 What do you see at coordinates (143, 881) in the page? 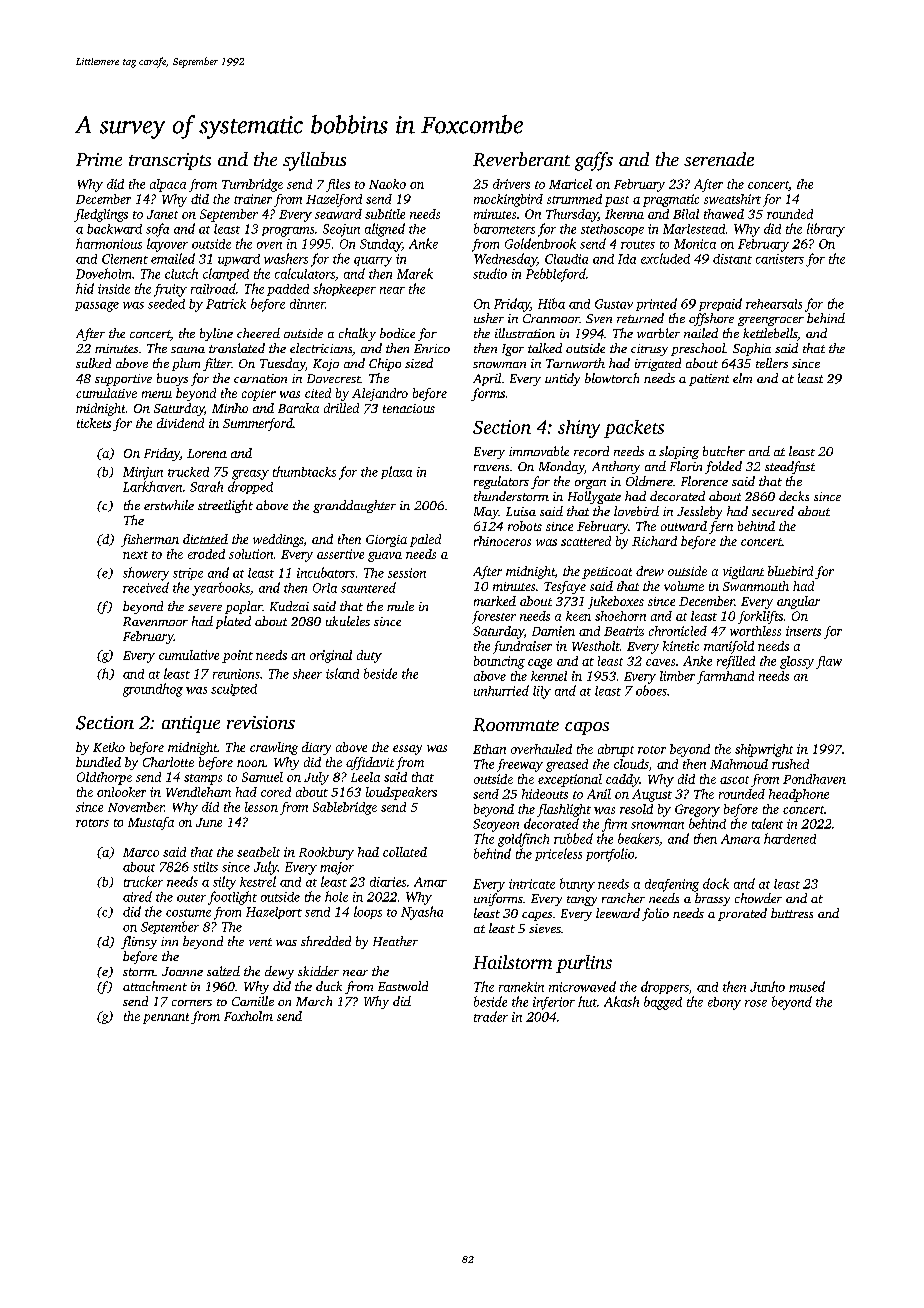
I see `trucker` at bounding box center [143, 881].
